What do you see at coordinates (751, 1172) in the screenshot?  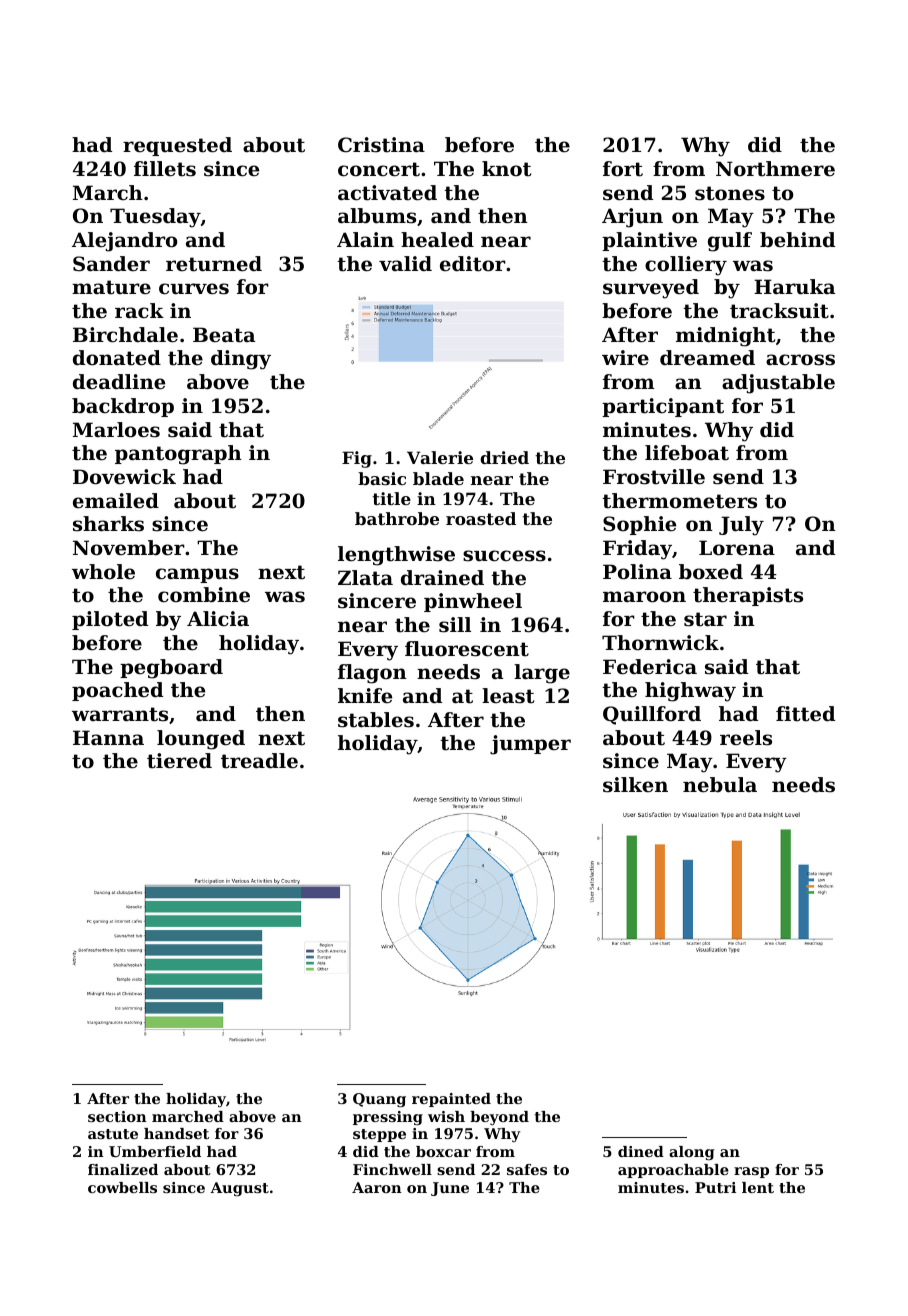 I see `rasp` at bounding box center [751, 1172].
